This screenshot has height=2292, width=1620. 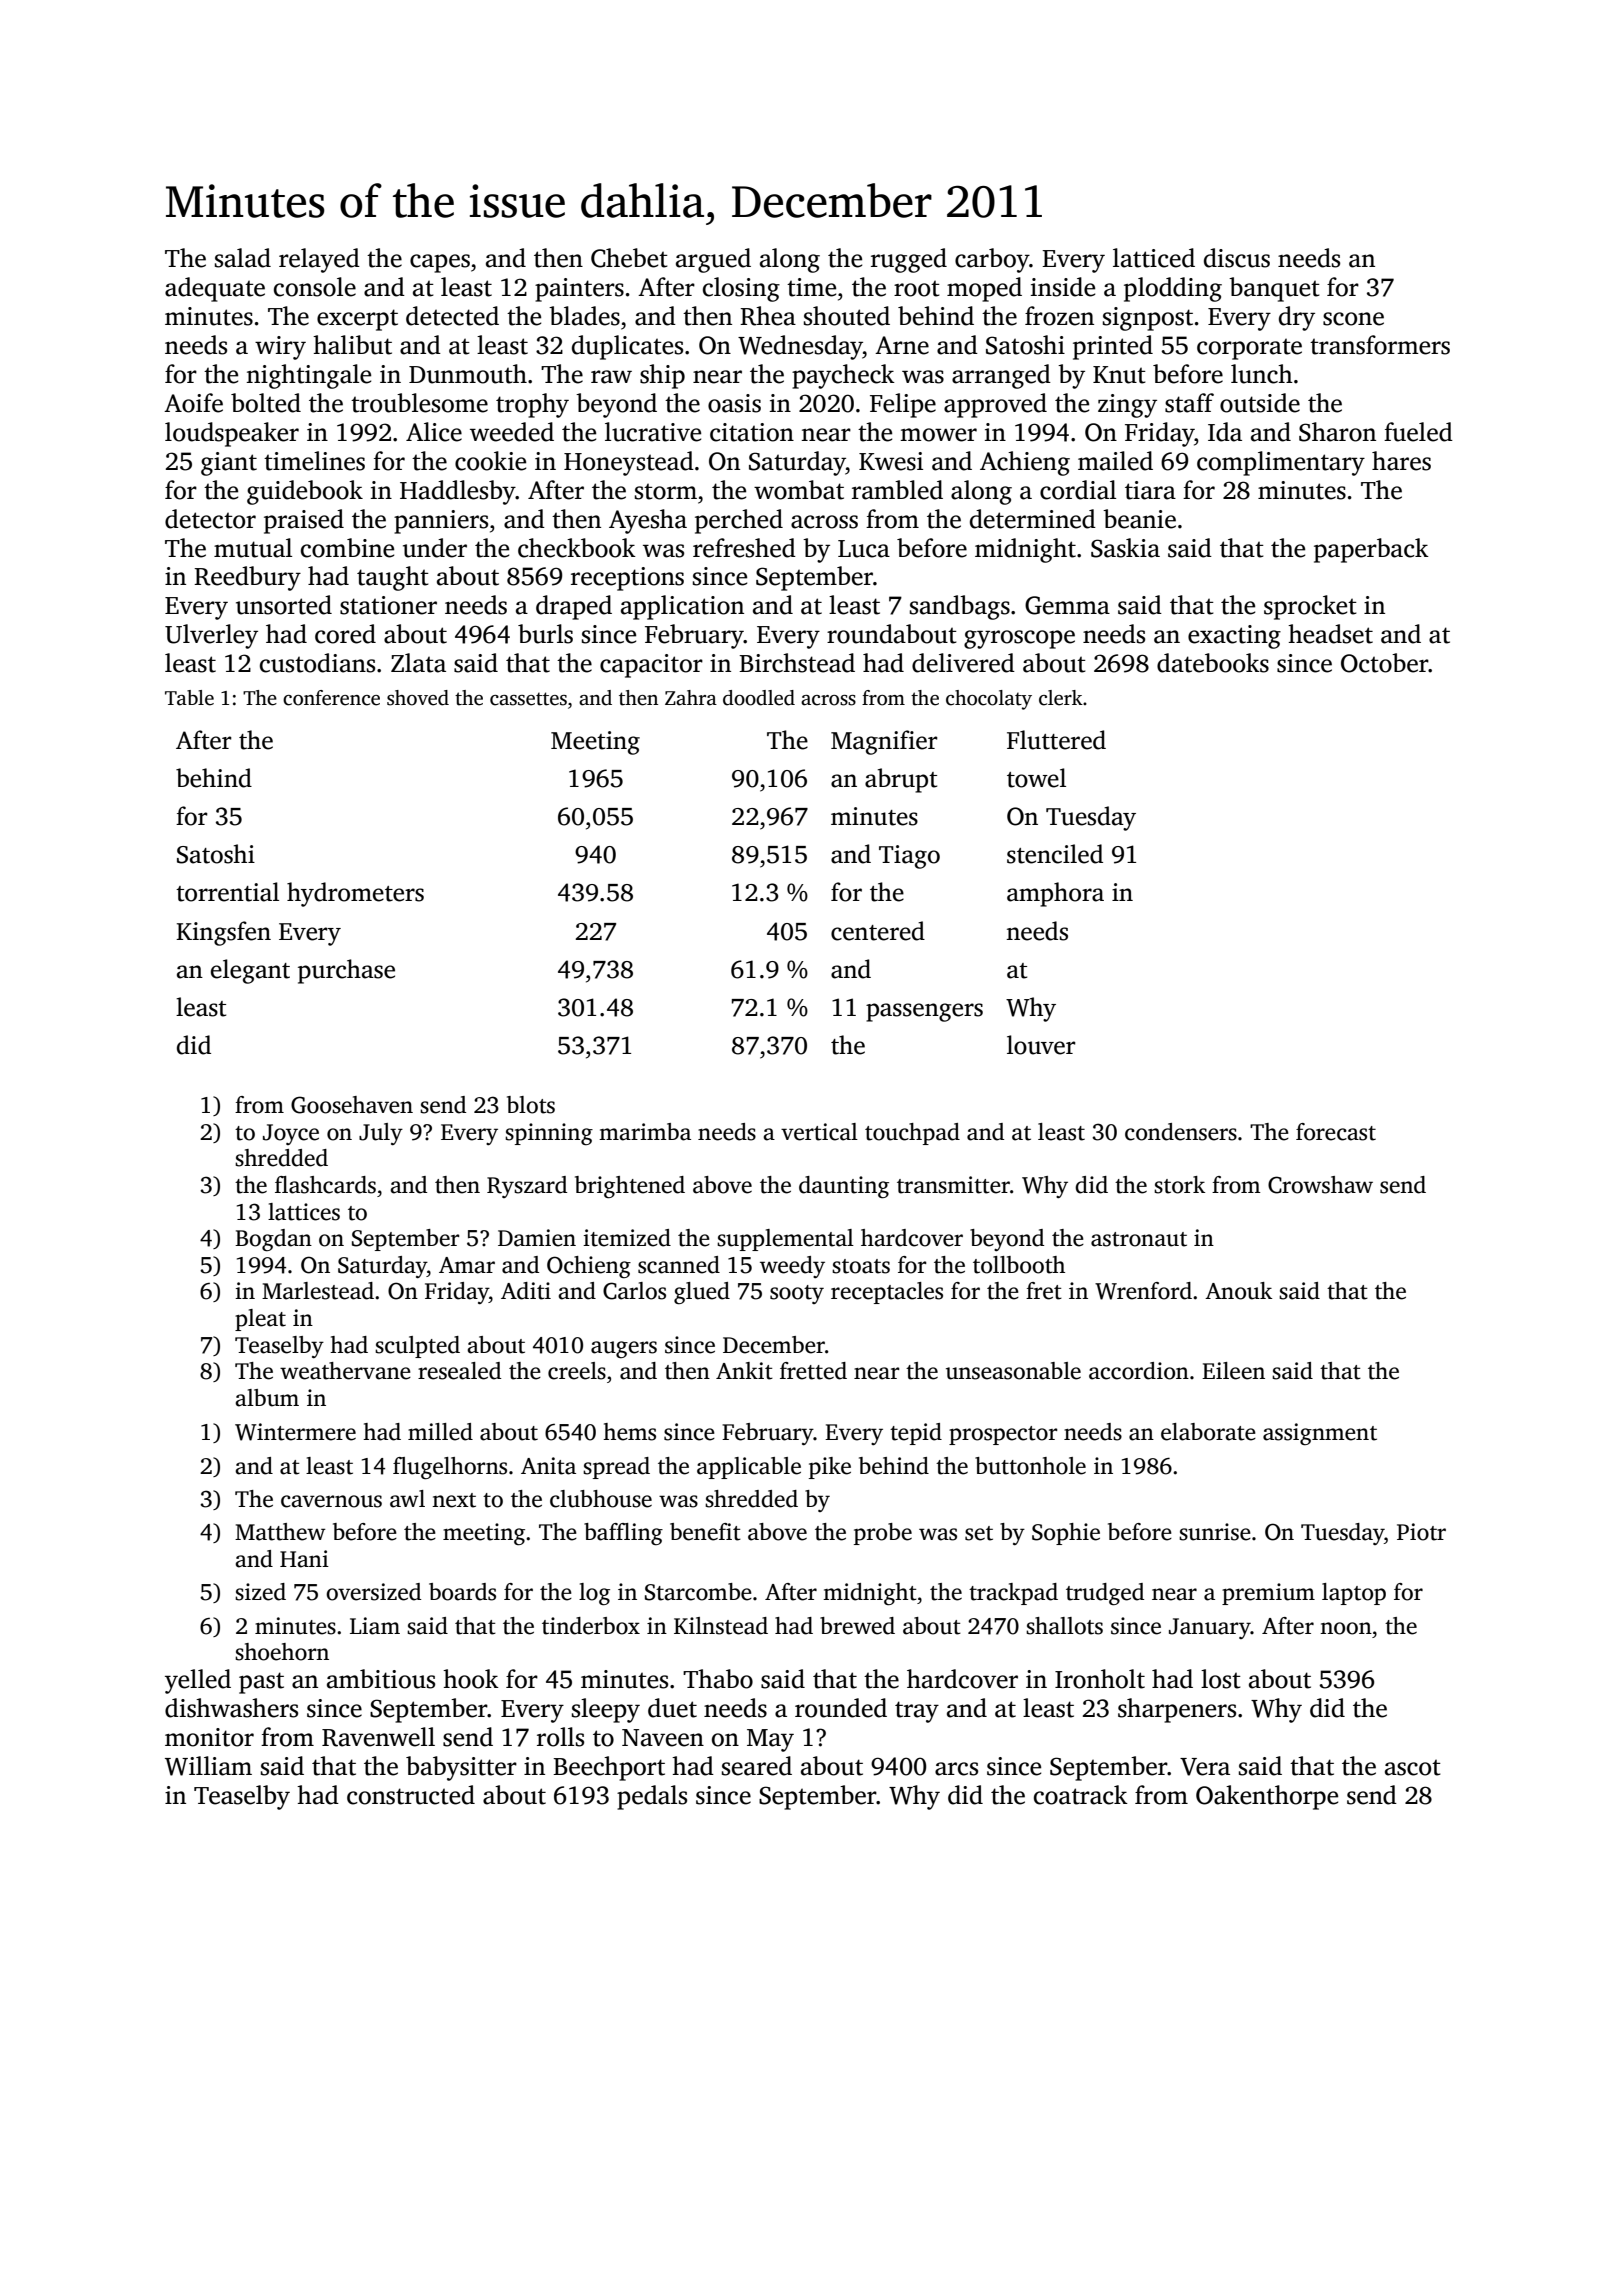 What do you see at coordinates (1215, 1532) in the screenshot?
I see `sunrise` at bounding box center [1215, 1532].
